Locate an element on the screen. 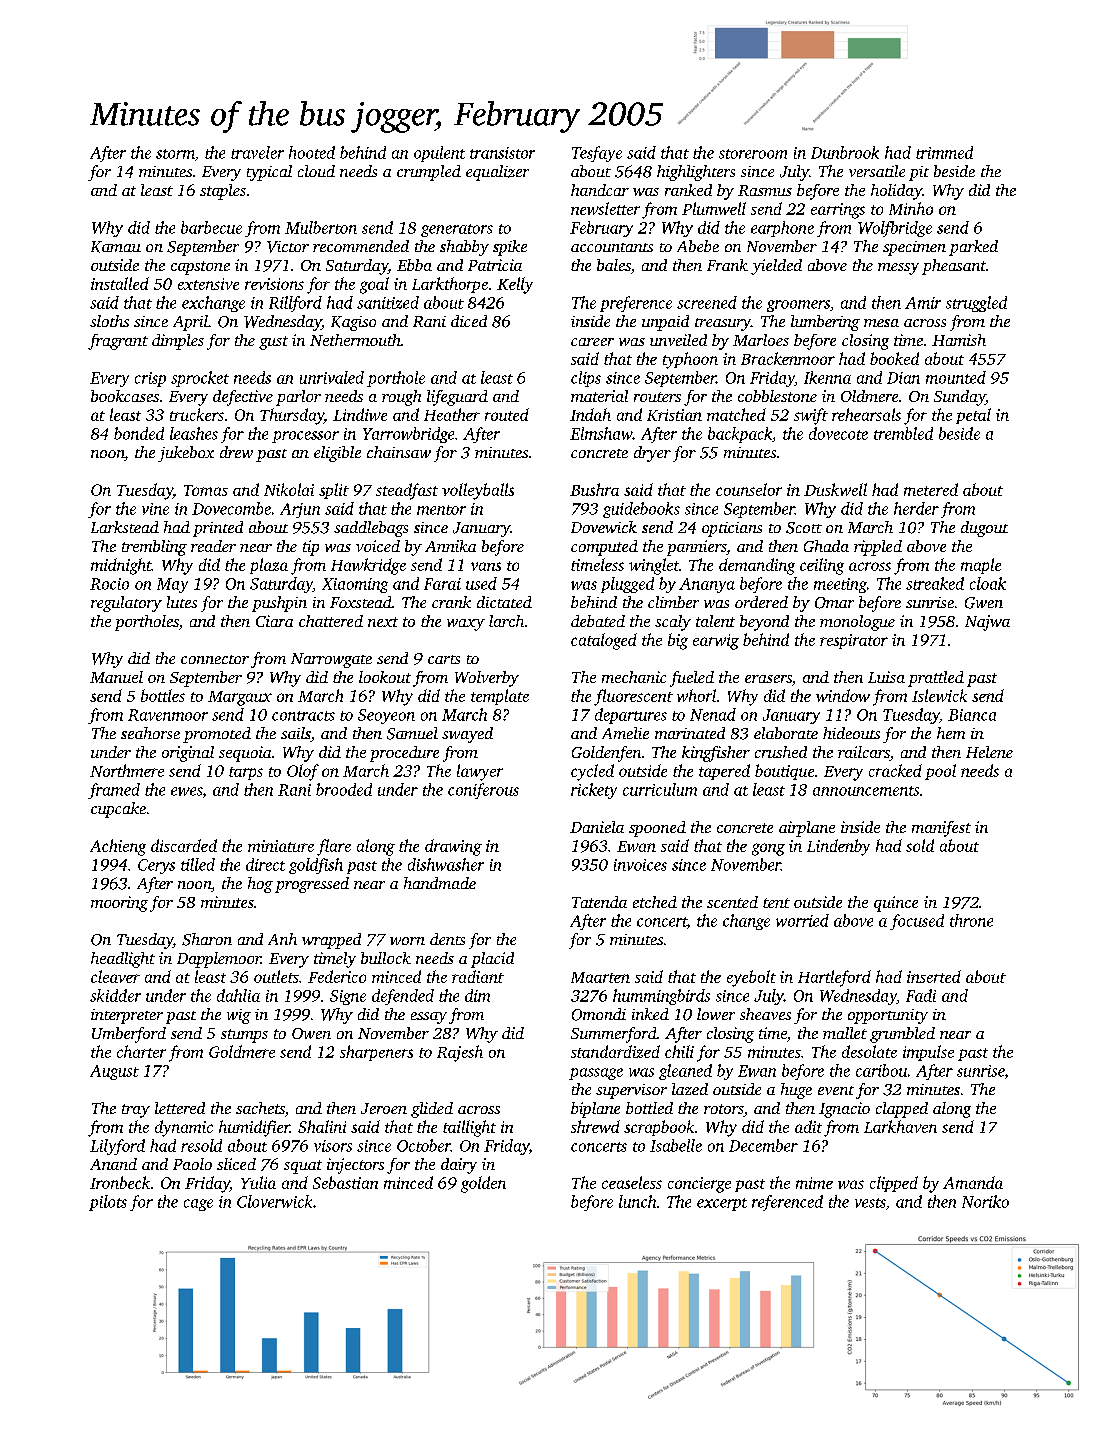 The image size is (1107, 1432). storm is located at coordinates (175, 154).
